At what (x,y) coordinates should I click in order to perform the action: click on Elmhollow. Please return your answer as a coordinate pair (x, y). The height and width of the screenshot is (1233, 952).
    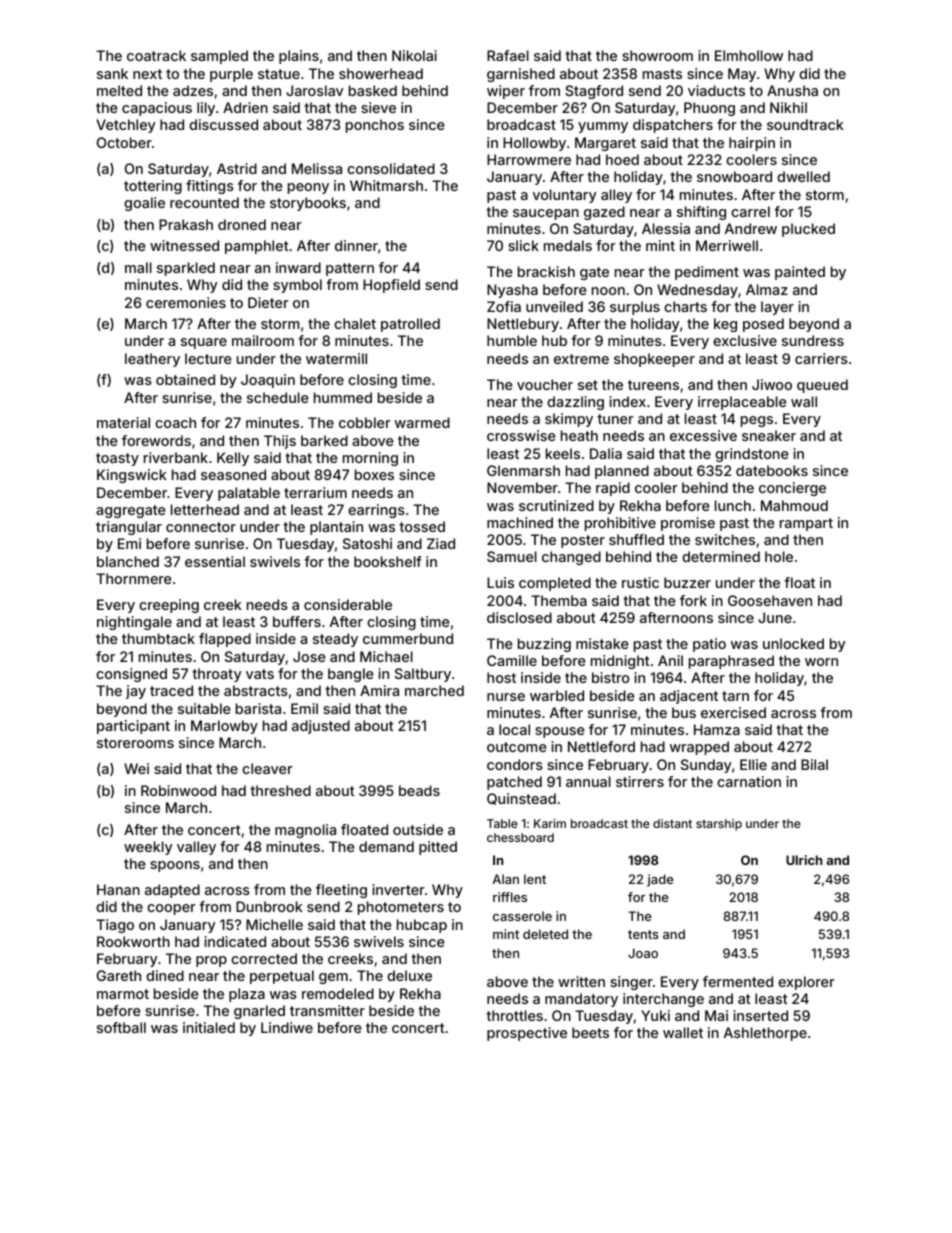
    Looking at the image, I should click on (749, 55).
